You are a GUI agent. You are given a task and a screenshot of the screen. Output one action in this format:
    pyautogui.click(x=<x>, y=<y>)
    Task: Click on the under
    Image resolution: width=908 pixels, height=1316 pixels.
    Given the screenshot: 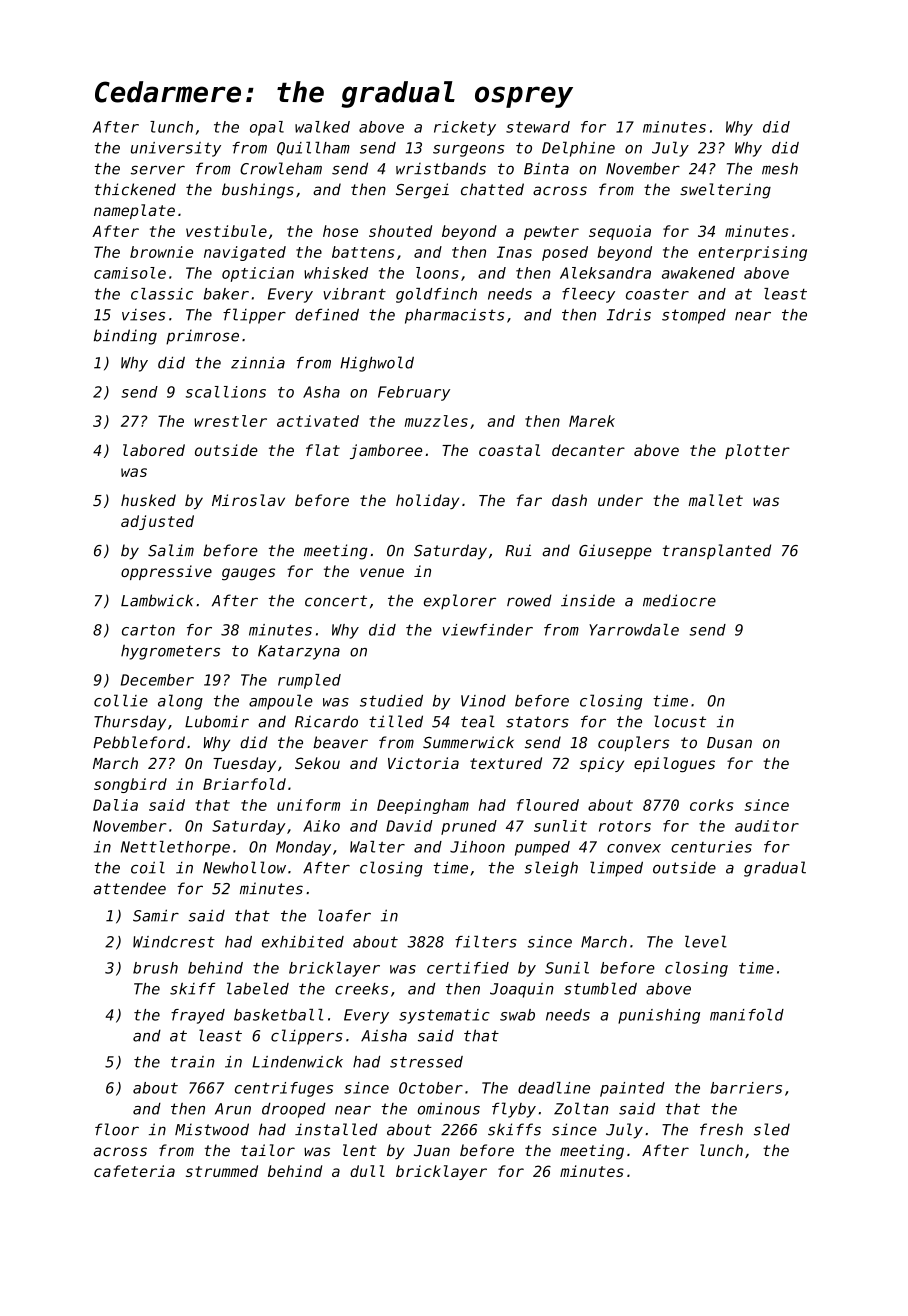 What is the action you would take?
    pyautogui.click(x=620, y=500)
